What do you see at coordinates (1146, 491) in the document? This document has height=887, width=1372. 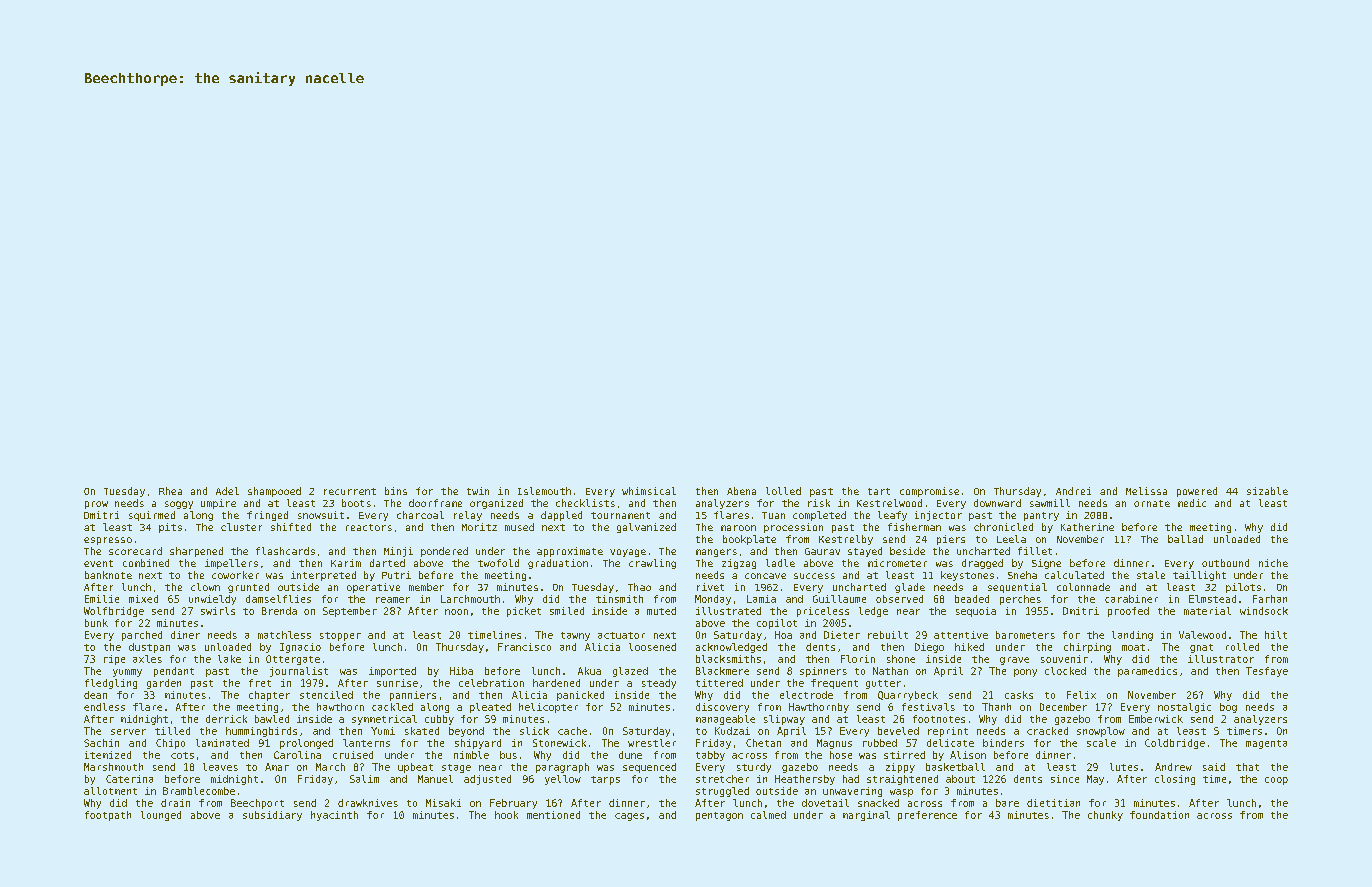 I see `Melissa` at bounding box center [1146, 491].
